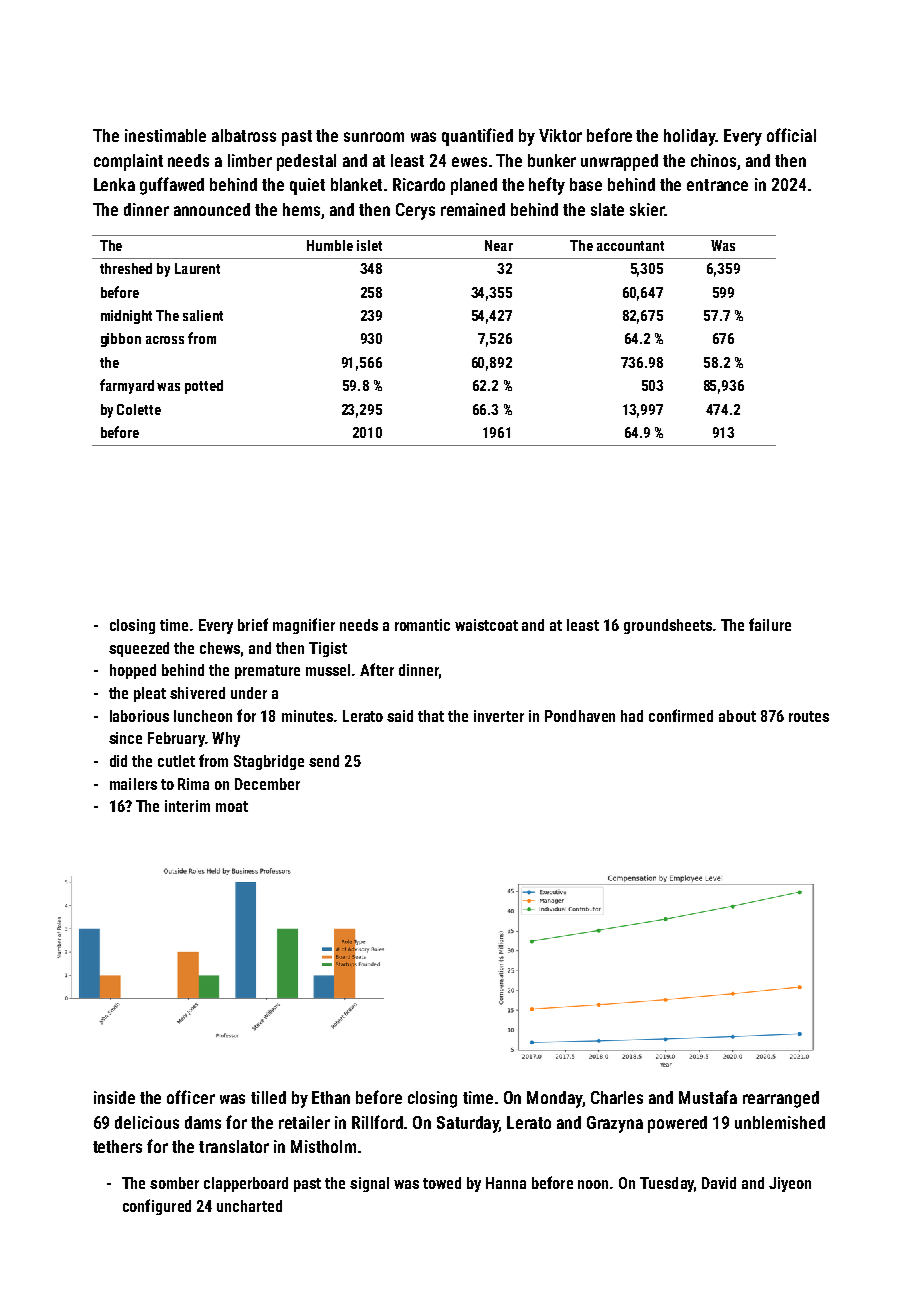 This page has width=924, height=1308. What do you see at coordinates (809, 716) in the page?
I see `routes` at bounding box center [809, 716].
